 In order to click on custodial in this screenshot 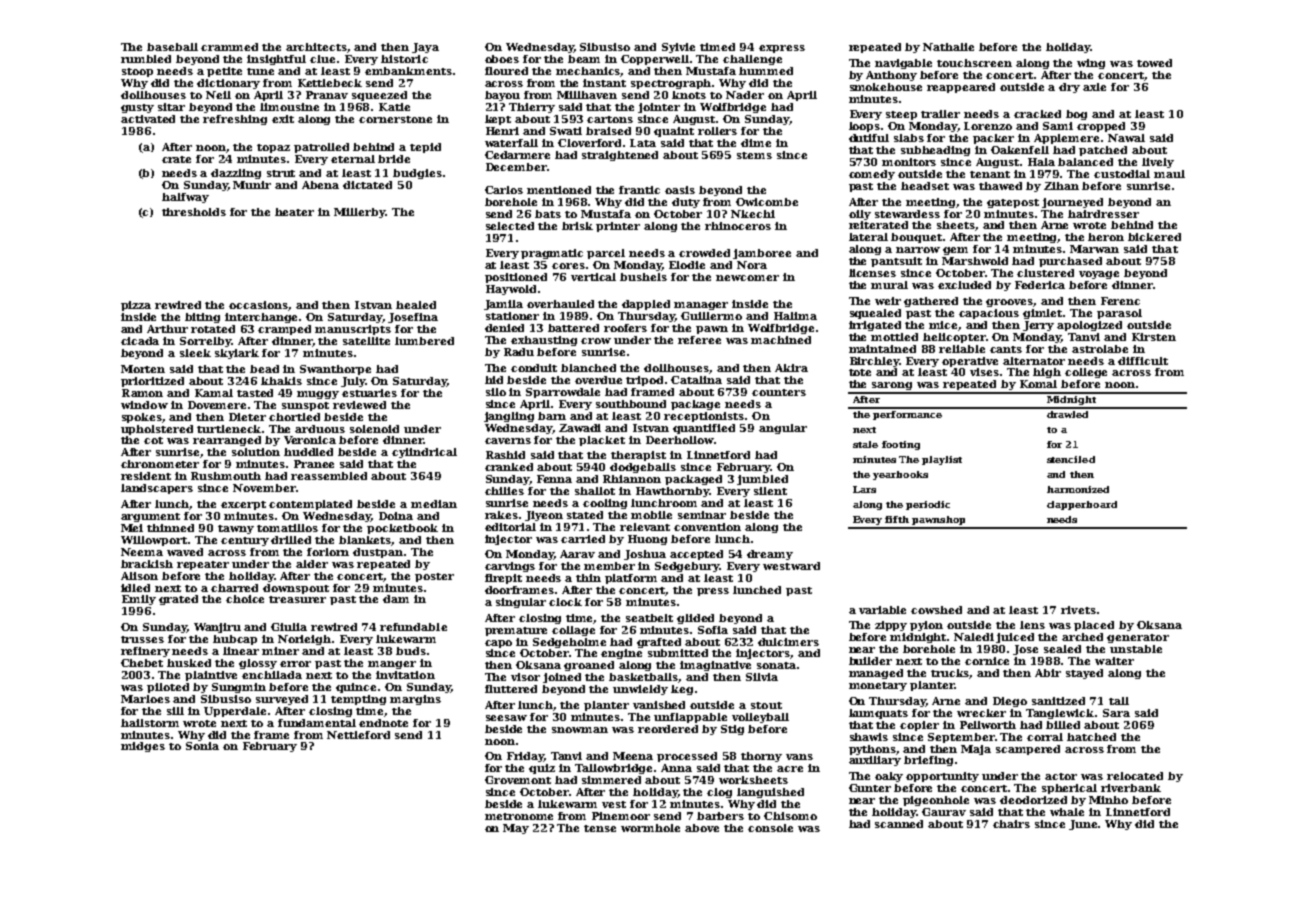, I will do `click(1122, 174)`.
